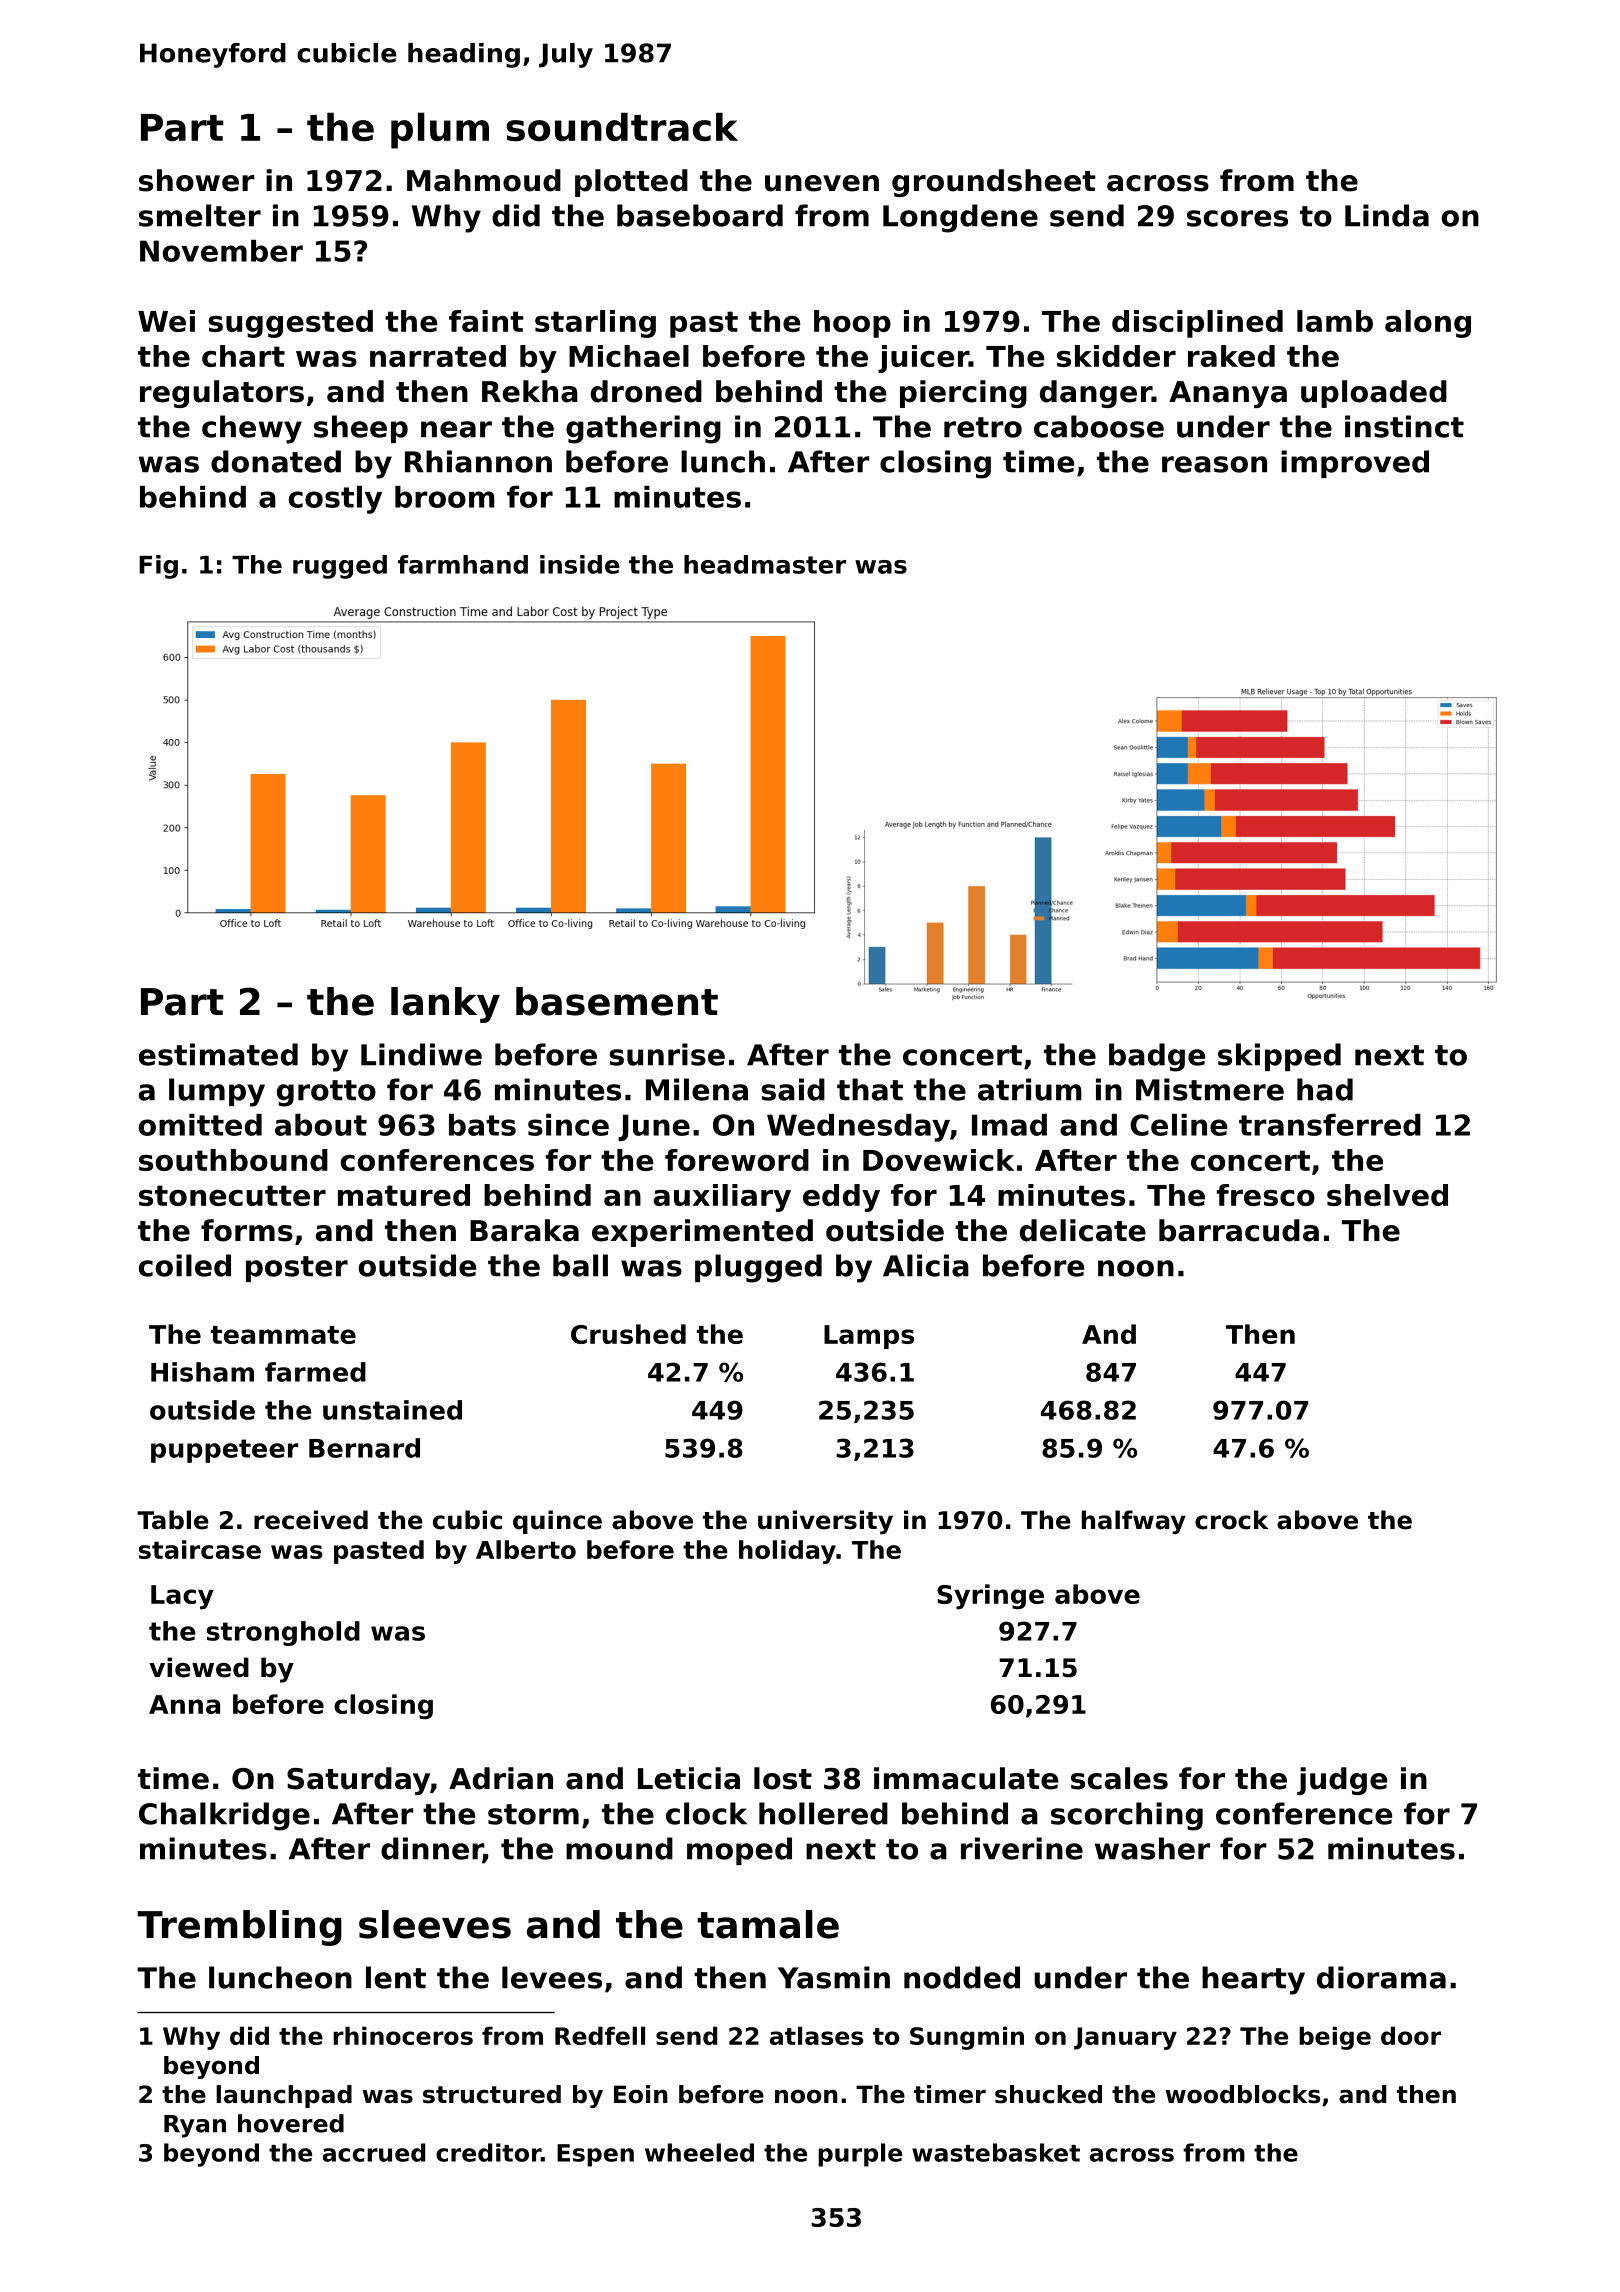 This screenshot has width=1620, height=2292. I want to click on Linda, so click(1387, 215).
